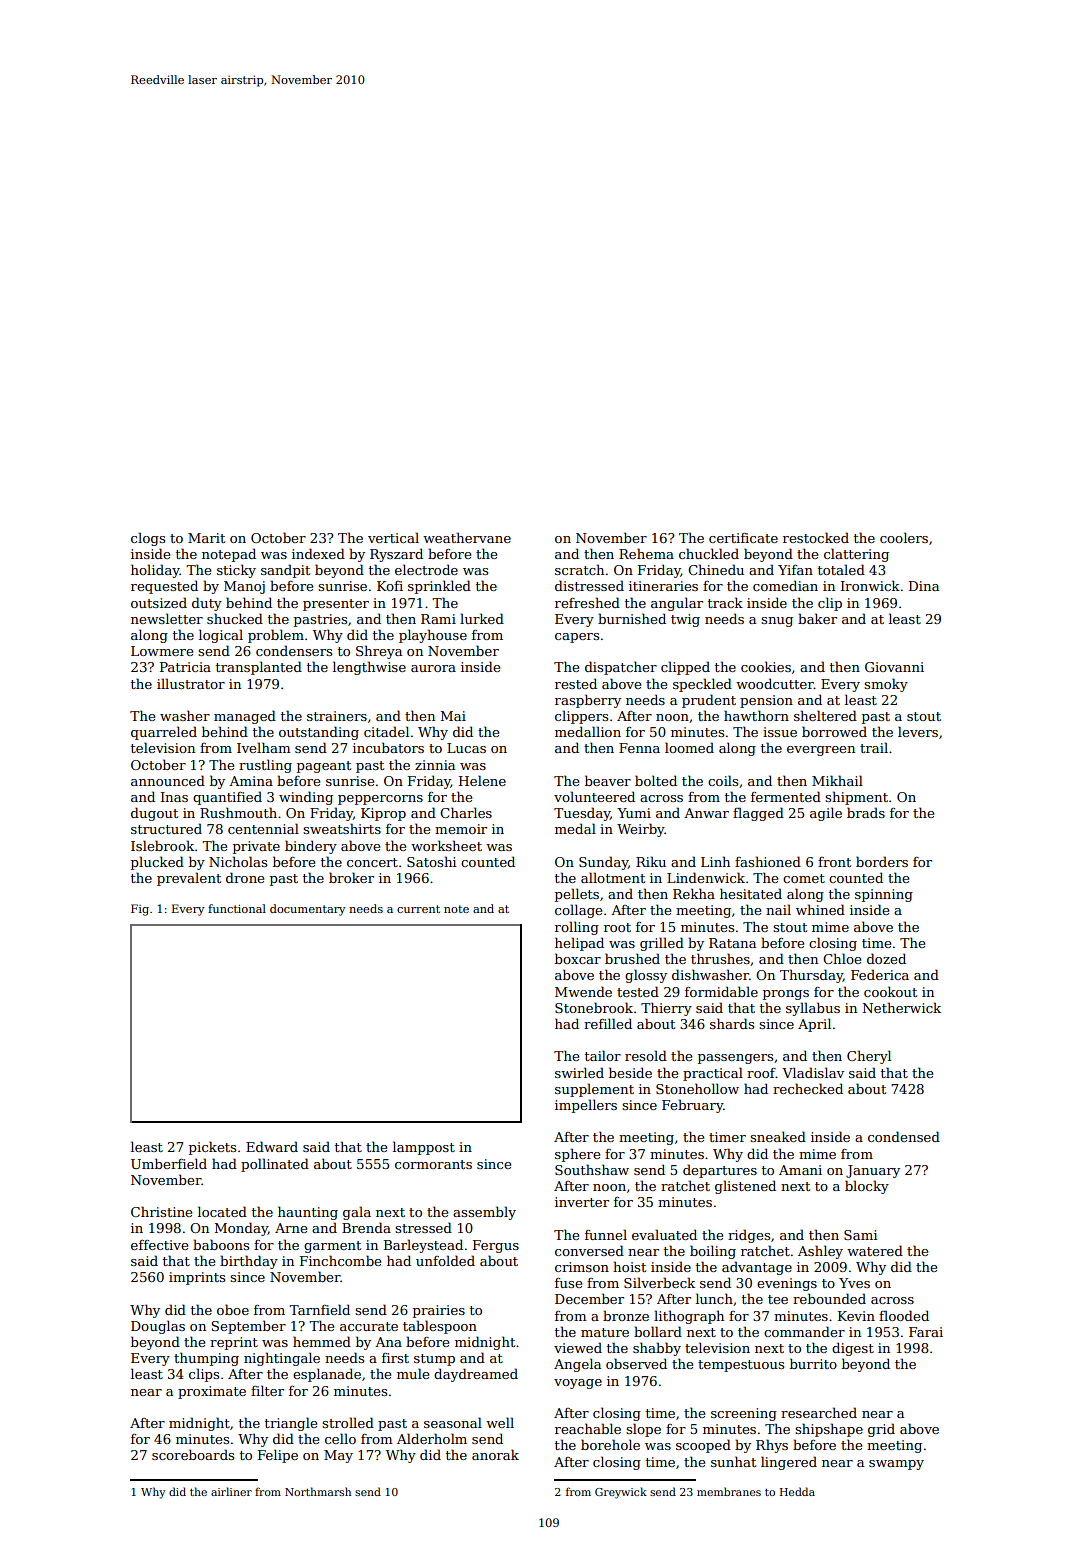 This page has width=1076, height=1558. Describe the element at coordinates (854, 1283) in the page. I see `Yves` at that location.
